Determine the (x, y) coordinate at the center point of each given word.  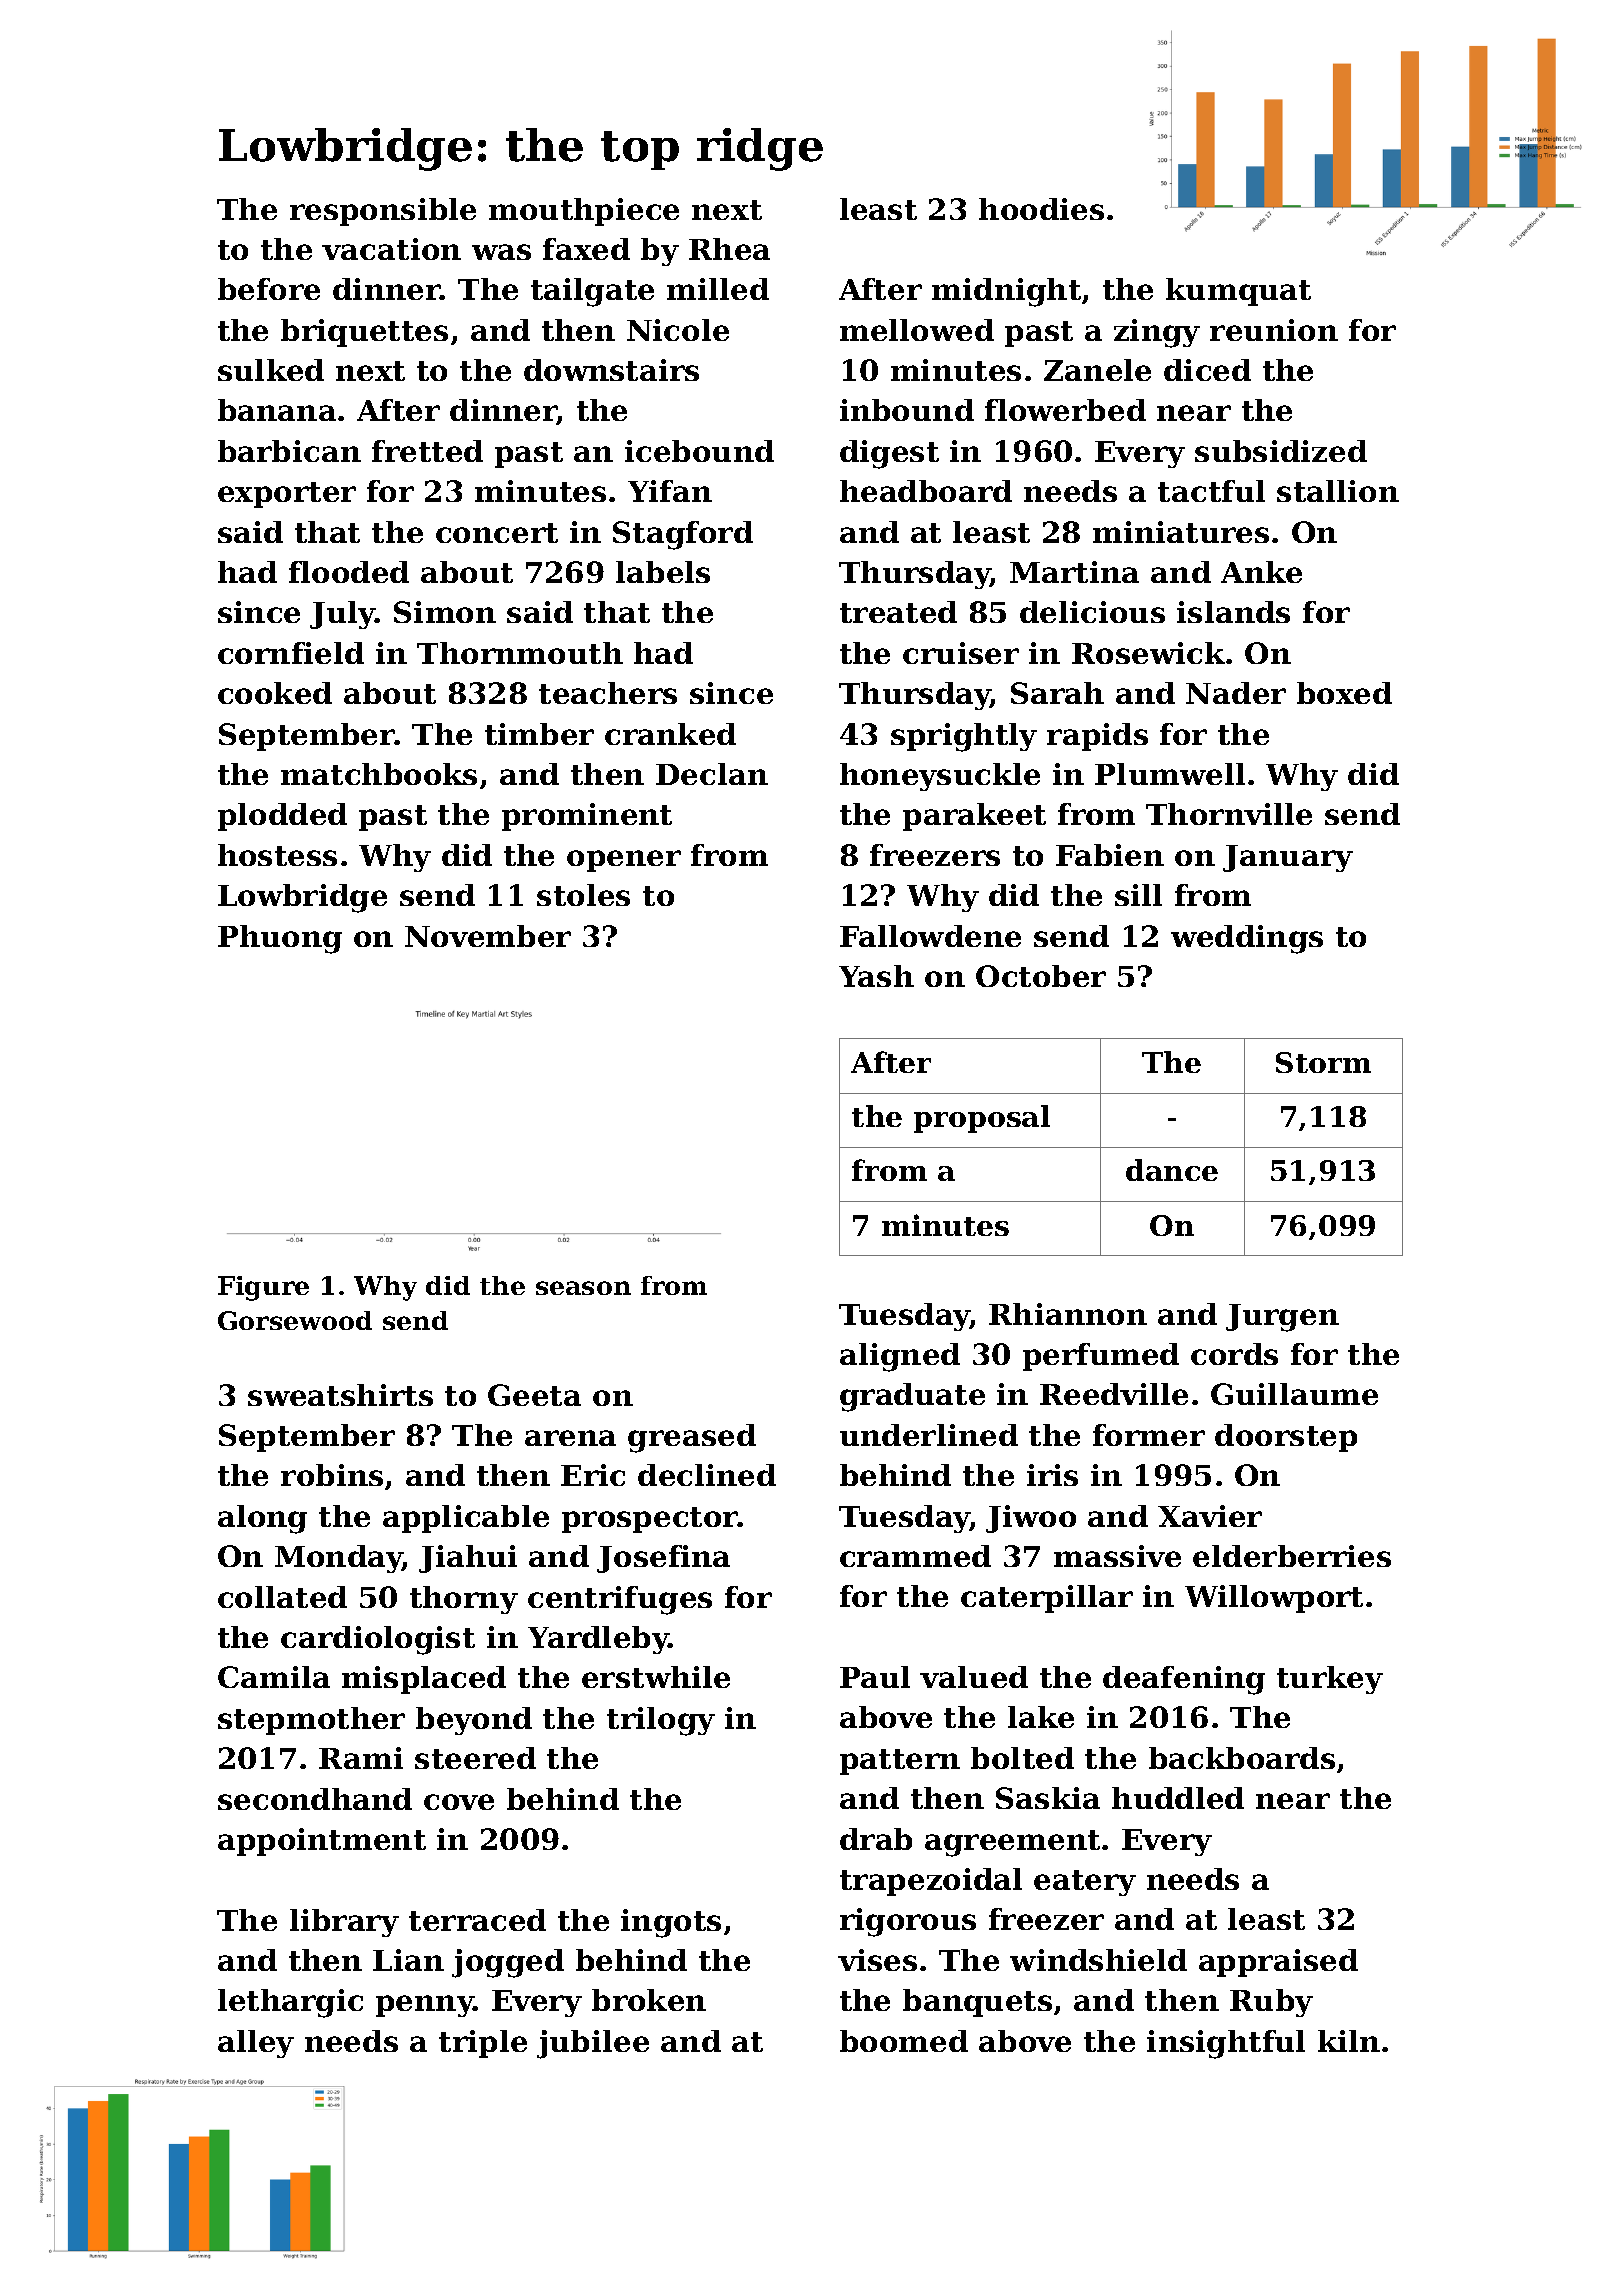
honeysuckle (940, 777)
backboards (1242, 1758)
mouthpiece (584, 212)
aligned (900, 1357)
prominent (587, 817)
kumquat (1238, 292)
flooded (349, 572)
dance (1172, 1170)
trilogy (661, 1721)
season (583, 1288)
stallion (1338, 491)
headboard (926, 491)
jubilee (593, 2044)
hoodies (1041, 209)
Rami (361, 1758)
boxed (1344, 693)
